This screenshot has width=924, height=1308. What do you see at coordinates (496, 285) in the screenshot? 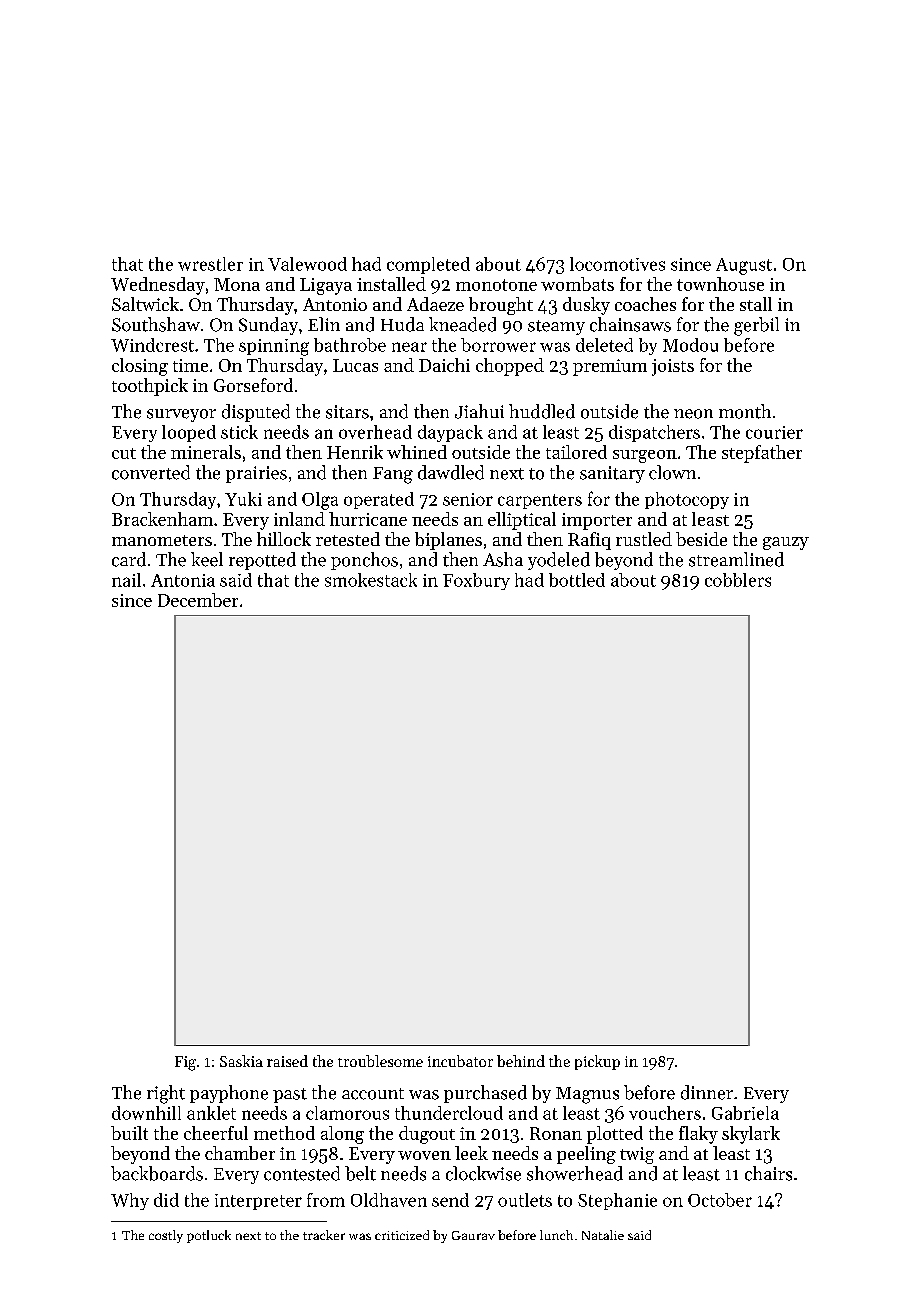
I see `monotone` at bounding box center [496, 285].
